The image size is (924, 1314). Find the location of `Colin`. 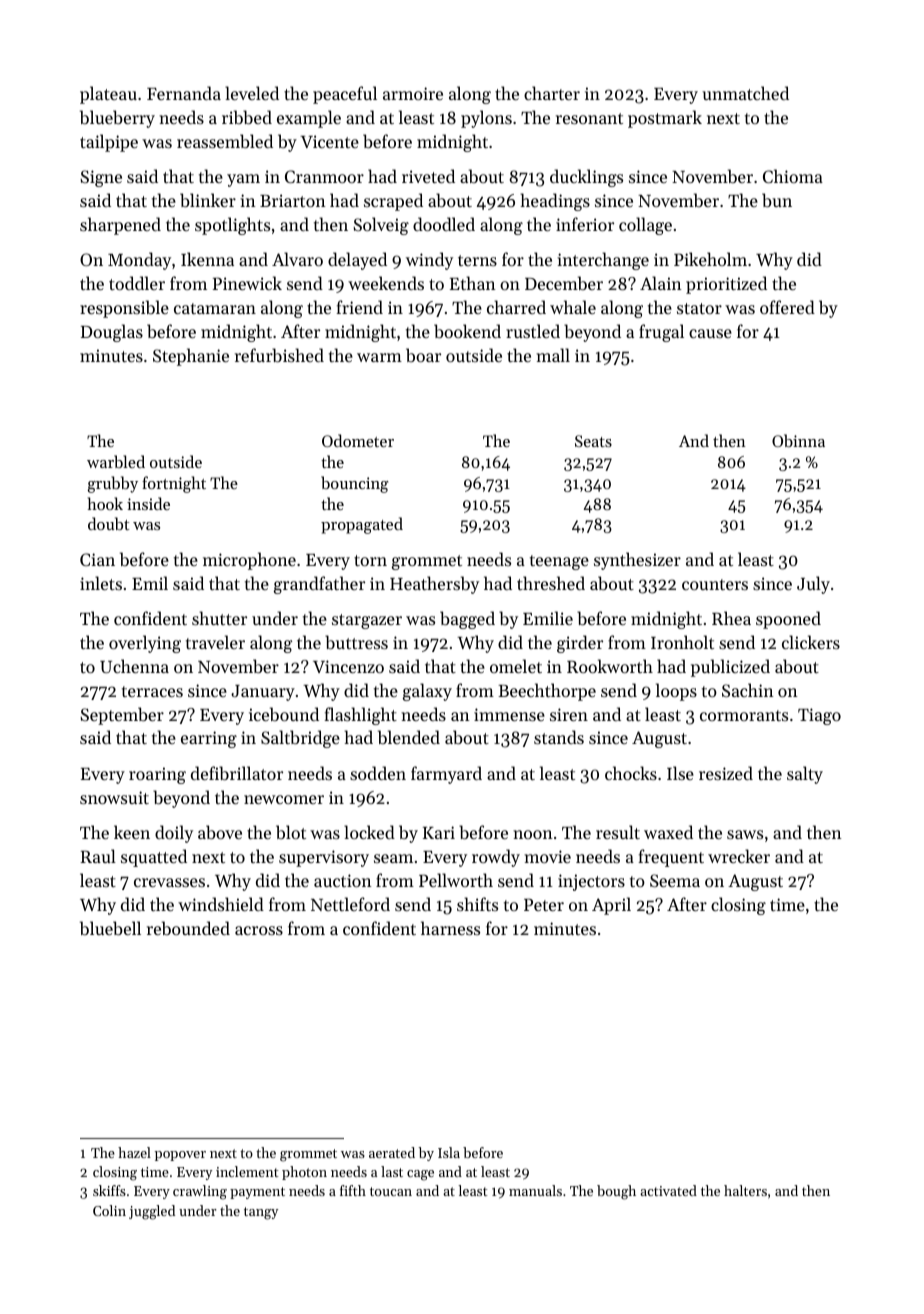

Colin is located at coordinates (109, 1210).
